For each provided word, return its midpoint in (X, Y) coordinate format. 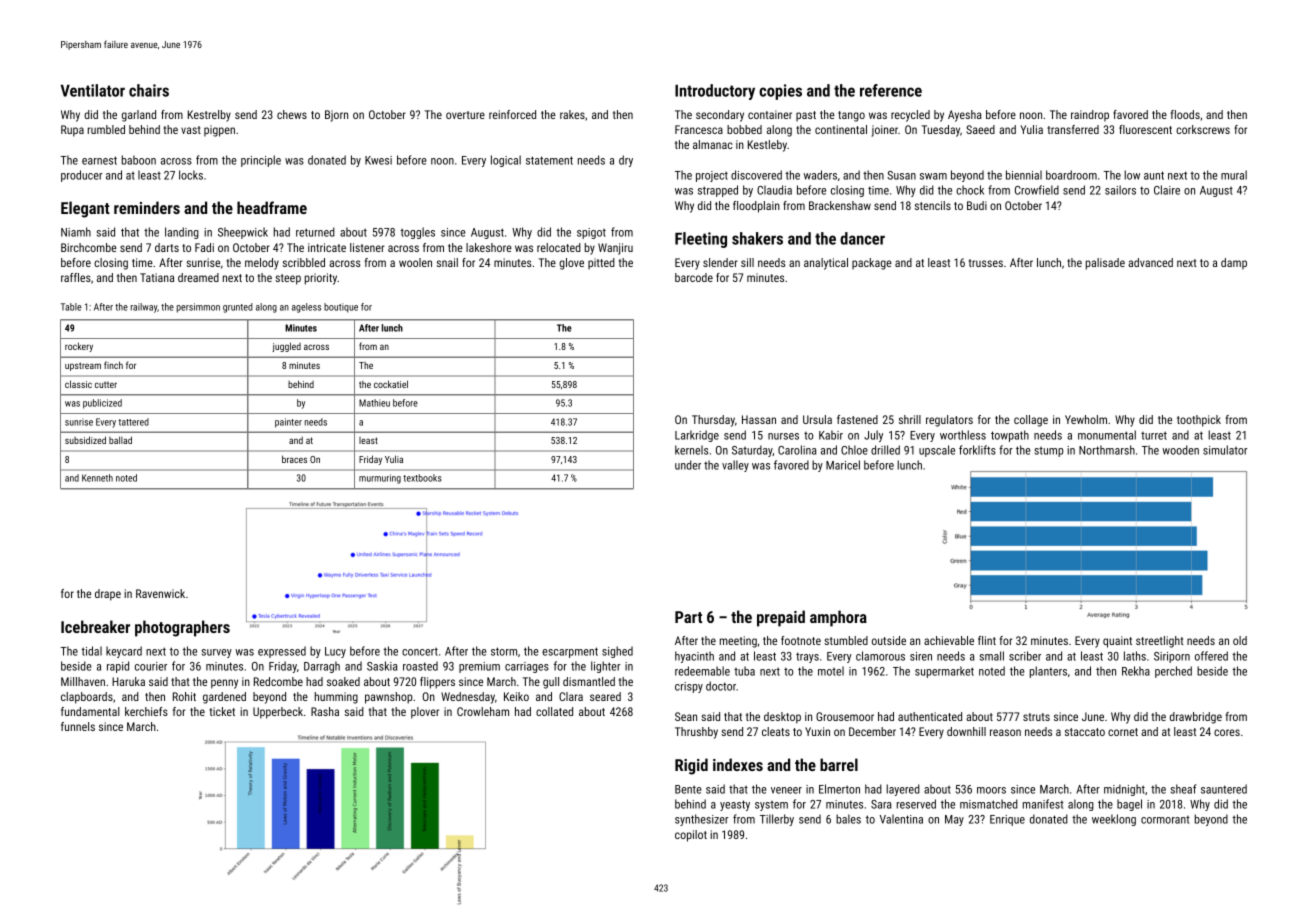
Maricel (843, 465)
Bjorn (336, 116)
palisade (1105, 264)
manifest (1043, 804)
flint (987, 640)
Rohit (184, 696)
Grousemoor (845, 716)
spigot (591, 233)
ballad (120, 440)
